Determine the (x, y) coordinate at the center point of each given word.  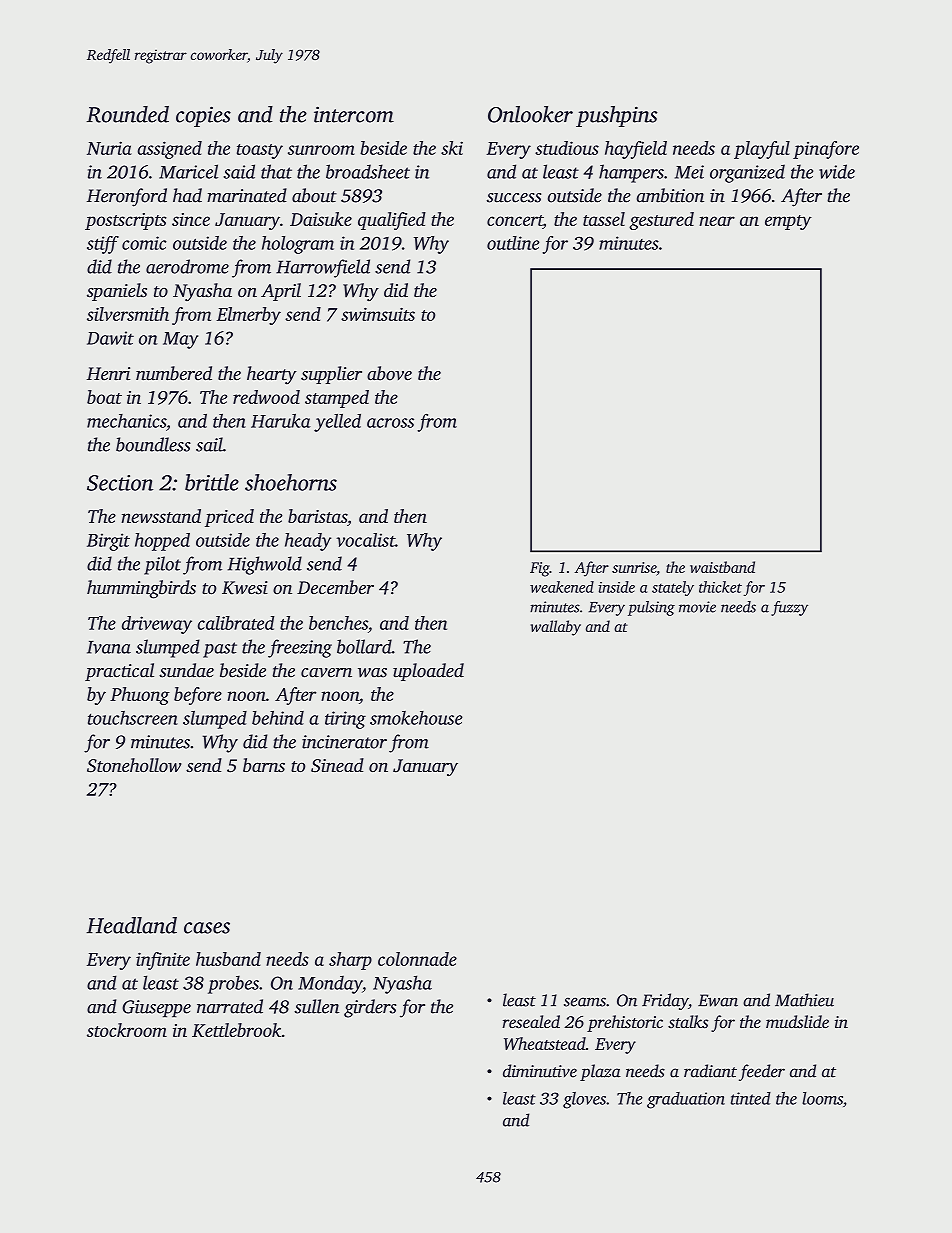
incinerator (344, 742)
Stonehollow (134, 765)
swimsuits (378, 314)
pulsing (651, 608)
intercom (354, 114)
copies (203, 116)
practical (119, 672)
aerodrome (187, 266)
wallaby (556, 628)
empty (788, 222)
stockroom (127, 1030)
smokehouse (416, 718)
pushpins (616, 116)
